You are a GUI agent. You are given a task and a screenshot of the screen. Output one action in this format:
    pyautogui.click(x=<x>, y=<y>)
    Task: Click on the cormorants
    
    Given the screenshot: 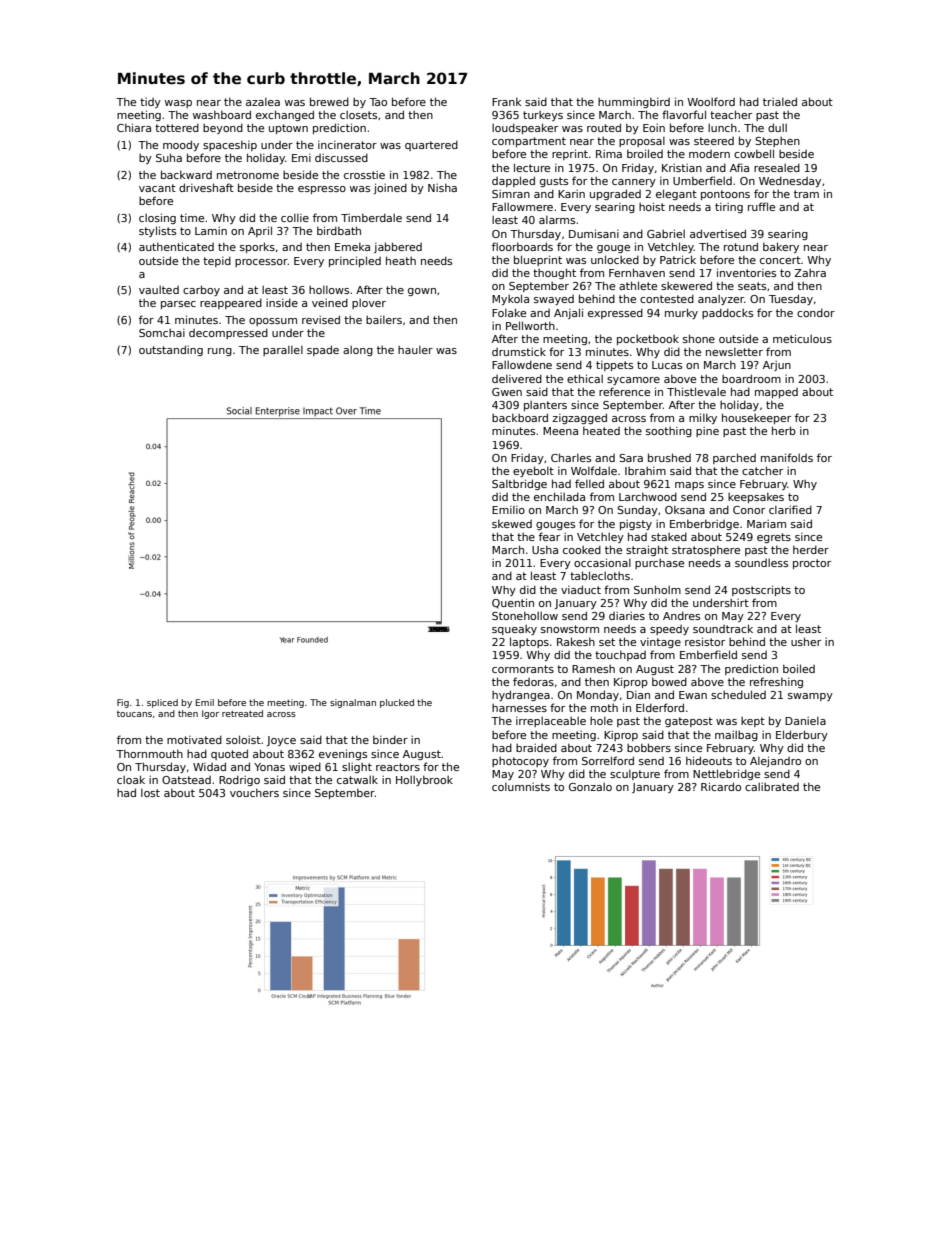 What is the action you would take?
    pyautogui.click(x=523, y=669)
